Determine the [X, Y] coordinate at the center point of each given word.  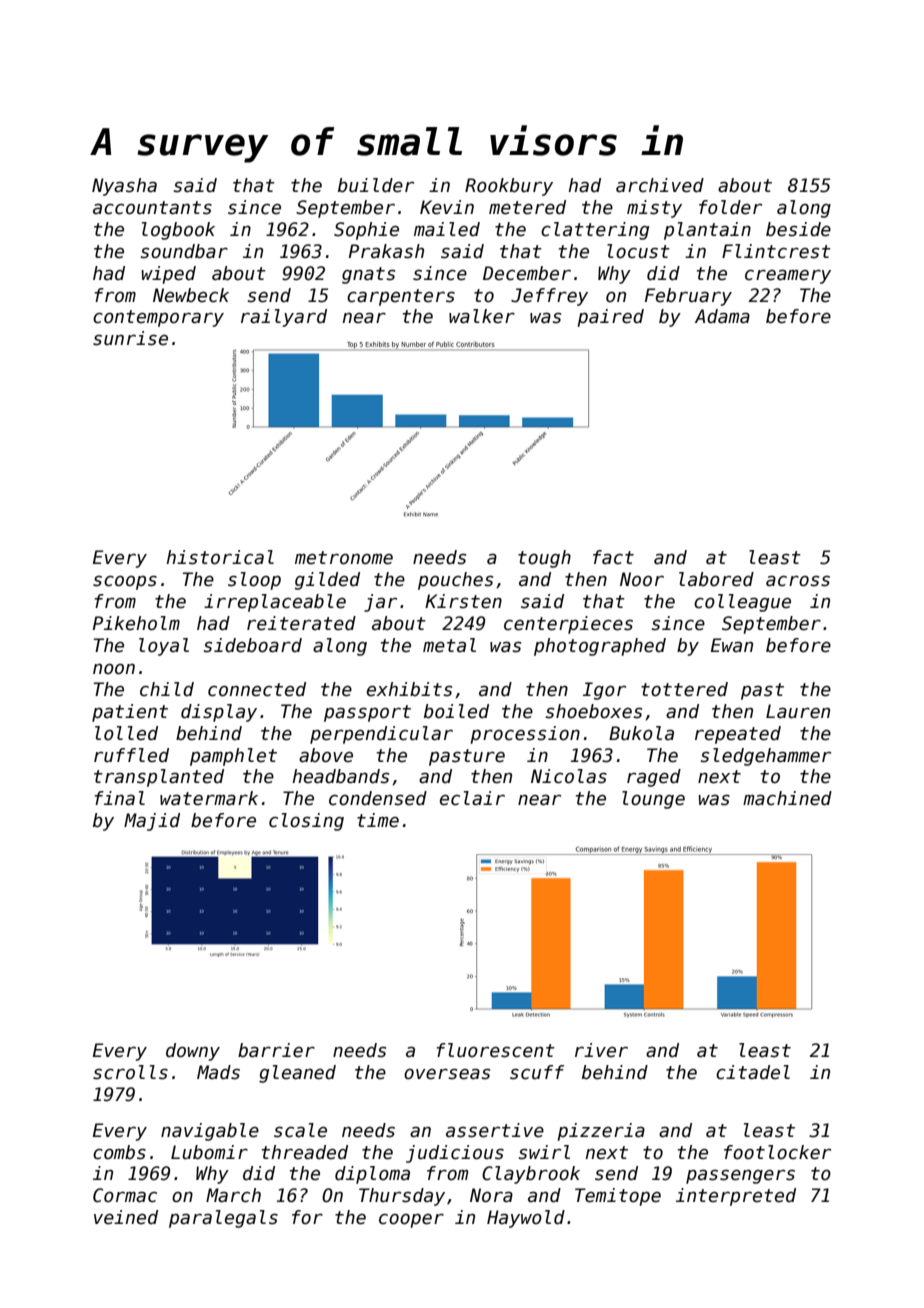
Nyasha [124, 187]
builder [376, 185]
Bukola [641, 733]
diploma [372, 1175]
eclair [472, 798]
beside [798, 229]
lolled [126, 733]
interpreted [736, 1197]
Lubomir [209, 1152]
